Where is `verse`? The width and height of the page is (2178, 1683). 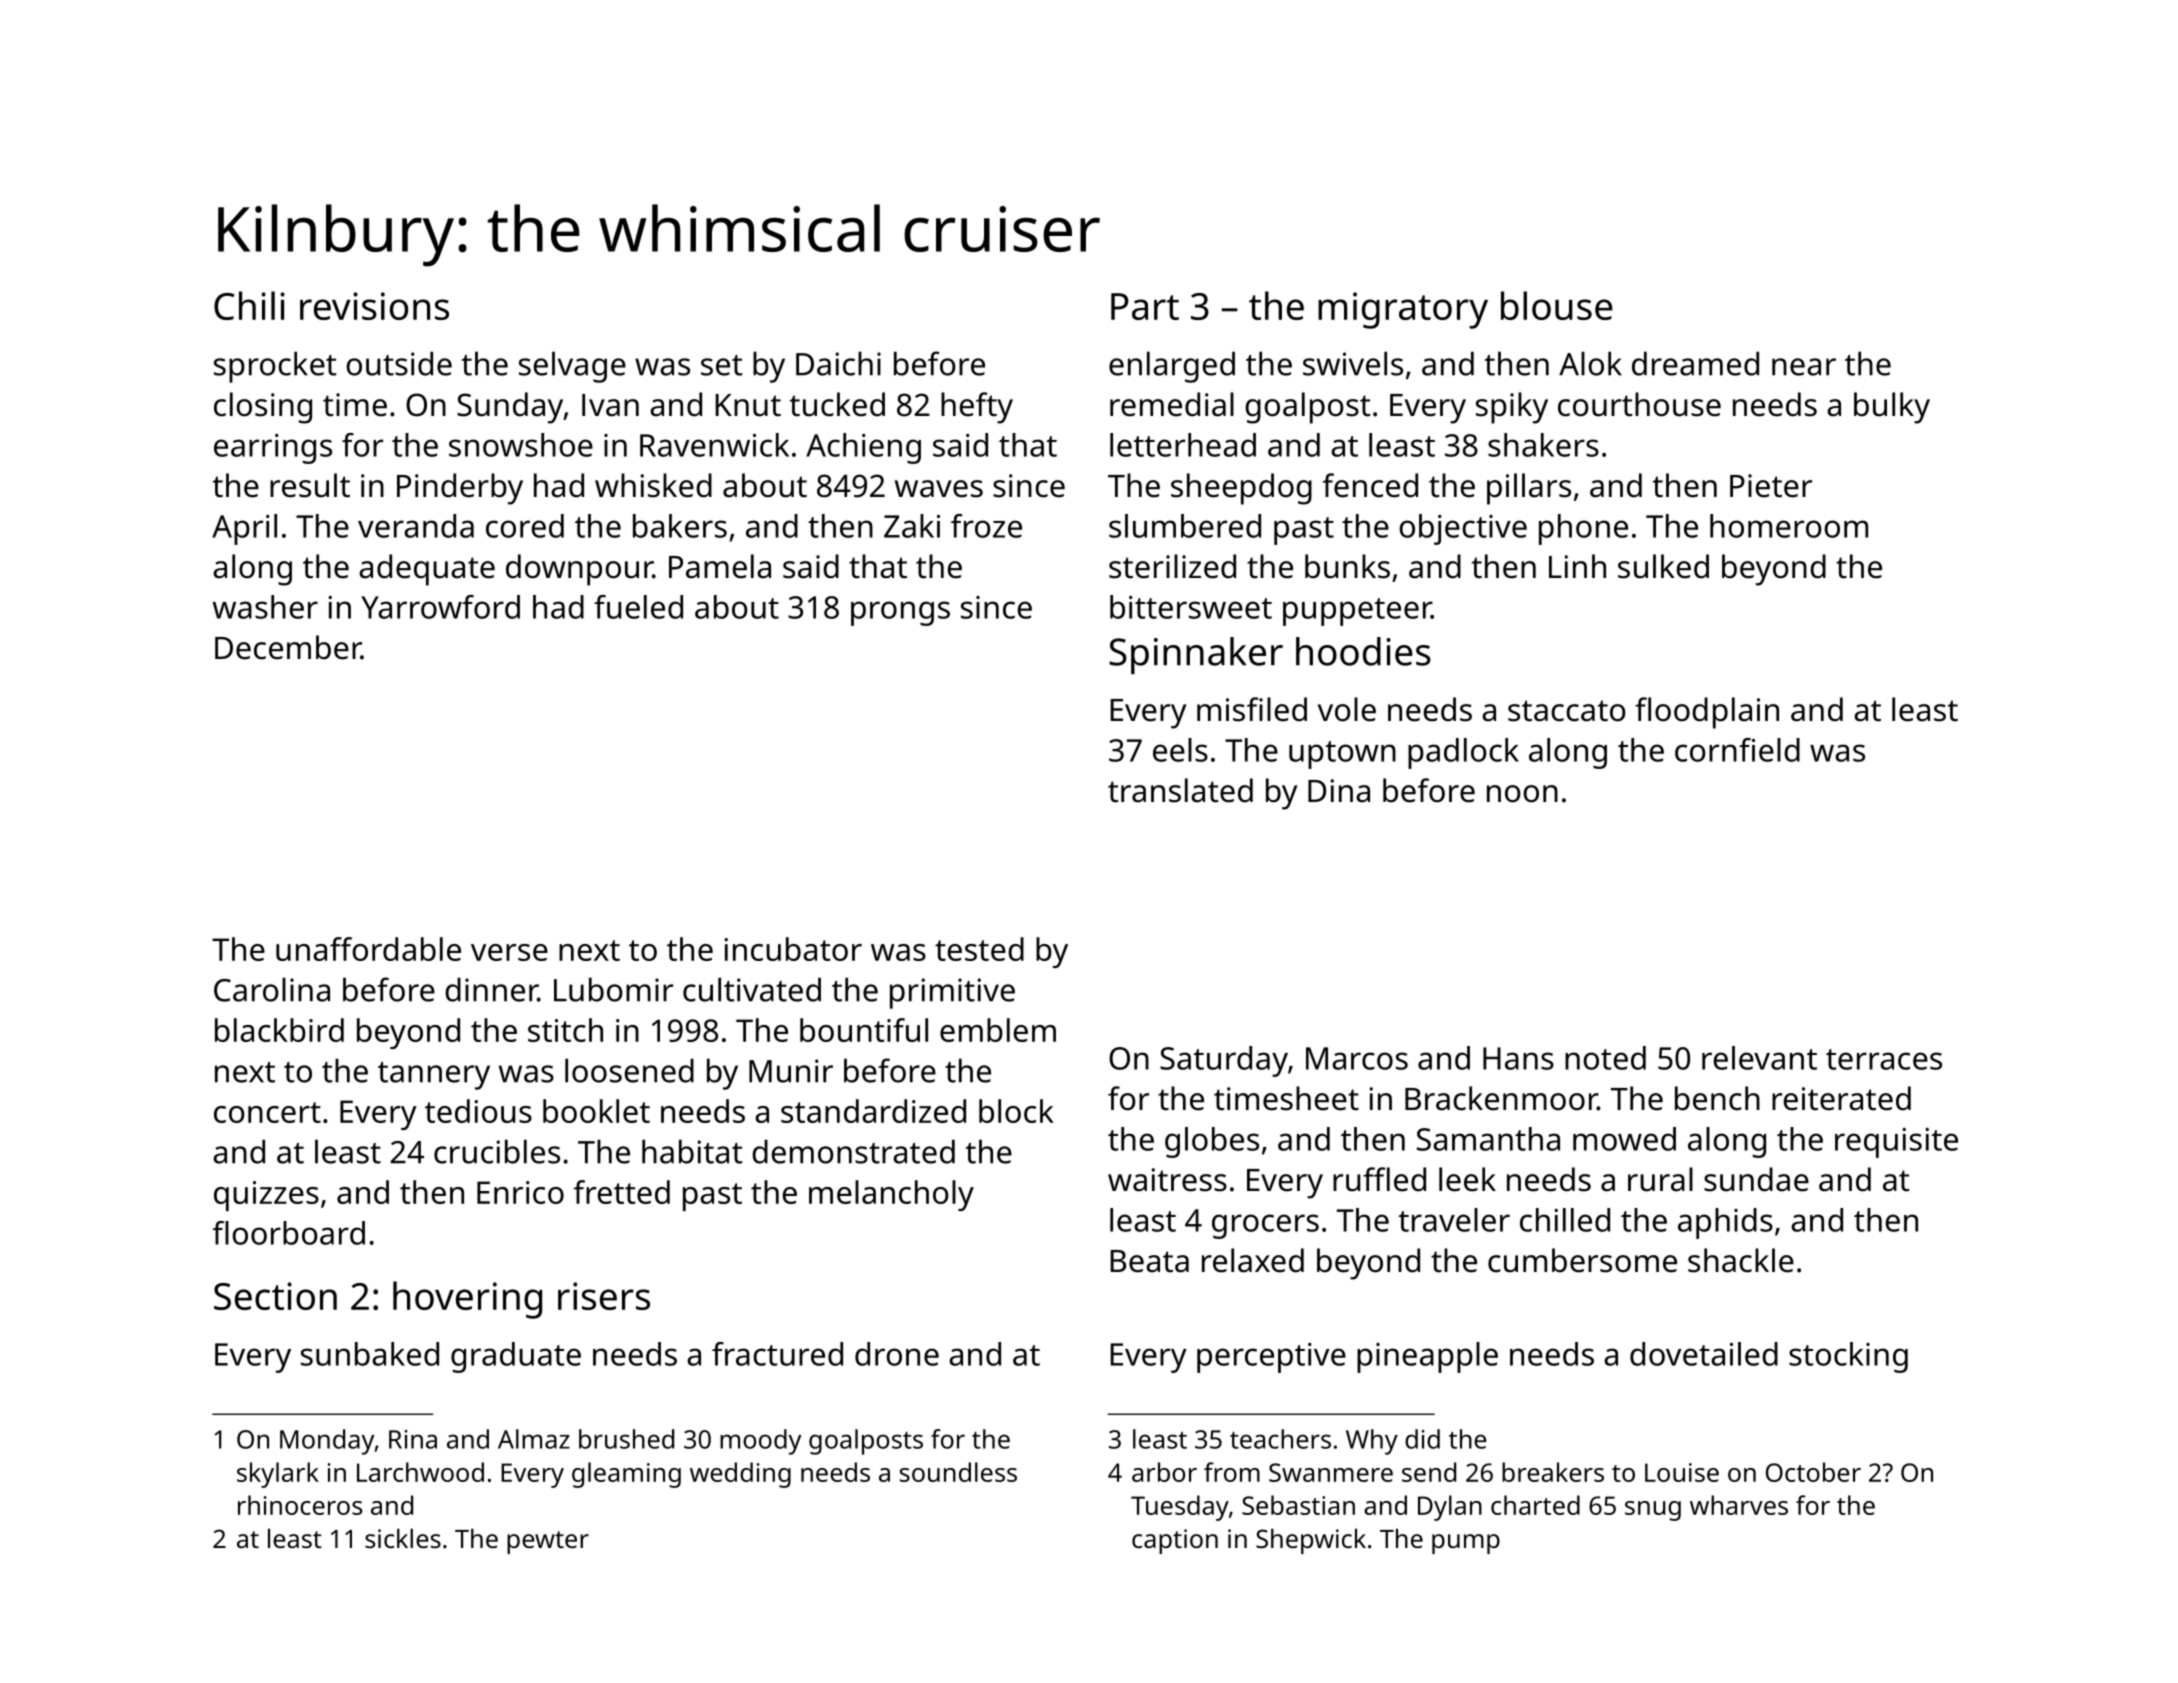 verse is located at coordinates (509, 952).
